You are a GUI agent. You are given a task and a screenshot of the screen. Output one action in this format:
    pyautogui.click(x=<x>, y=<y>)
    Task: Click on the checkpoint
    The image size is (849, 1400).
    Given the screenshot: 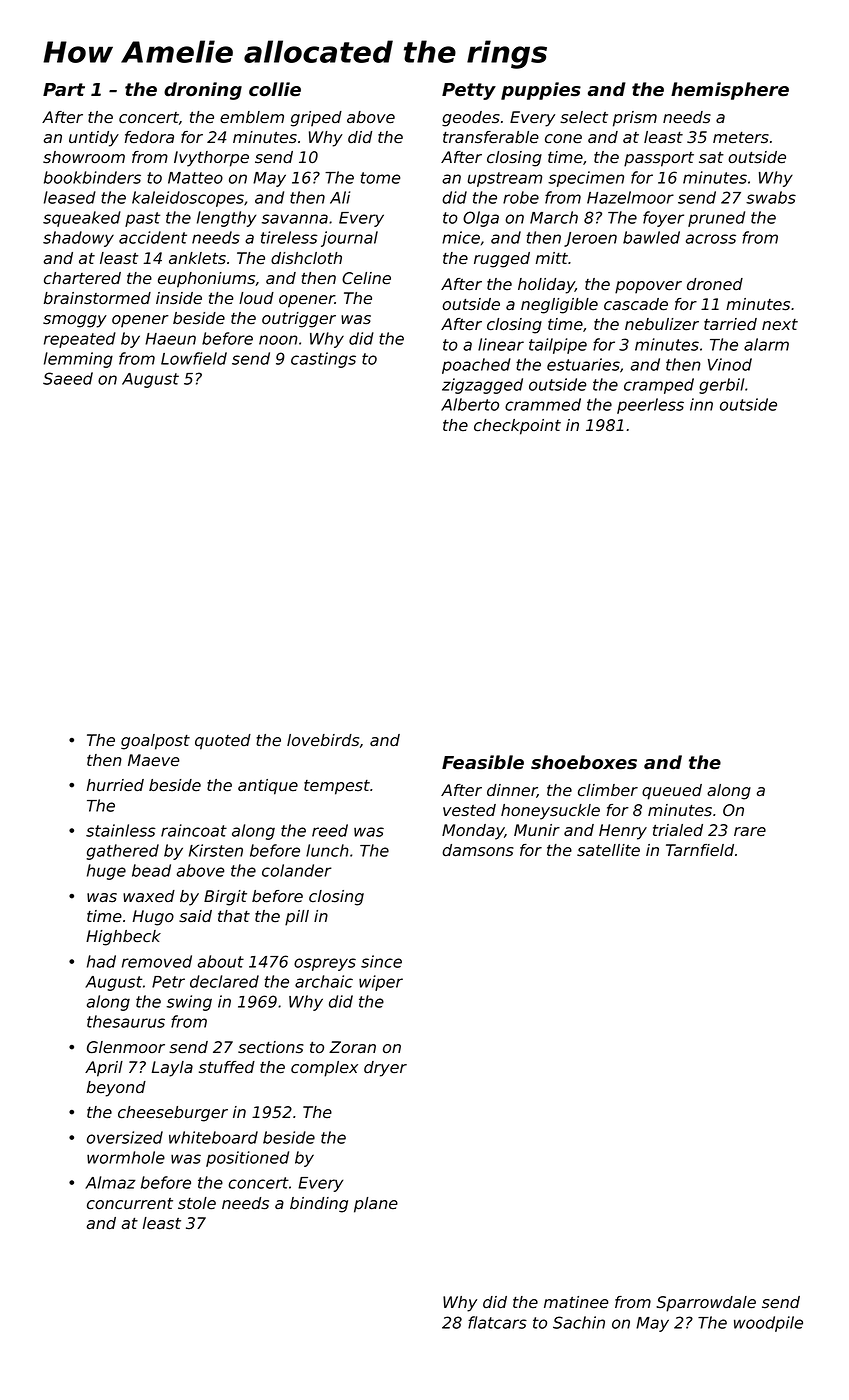 What is the action you would take?
    pyautogui.click(x=517, y=427)
